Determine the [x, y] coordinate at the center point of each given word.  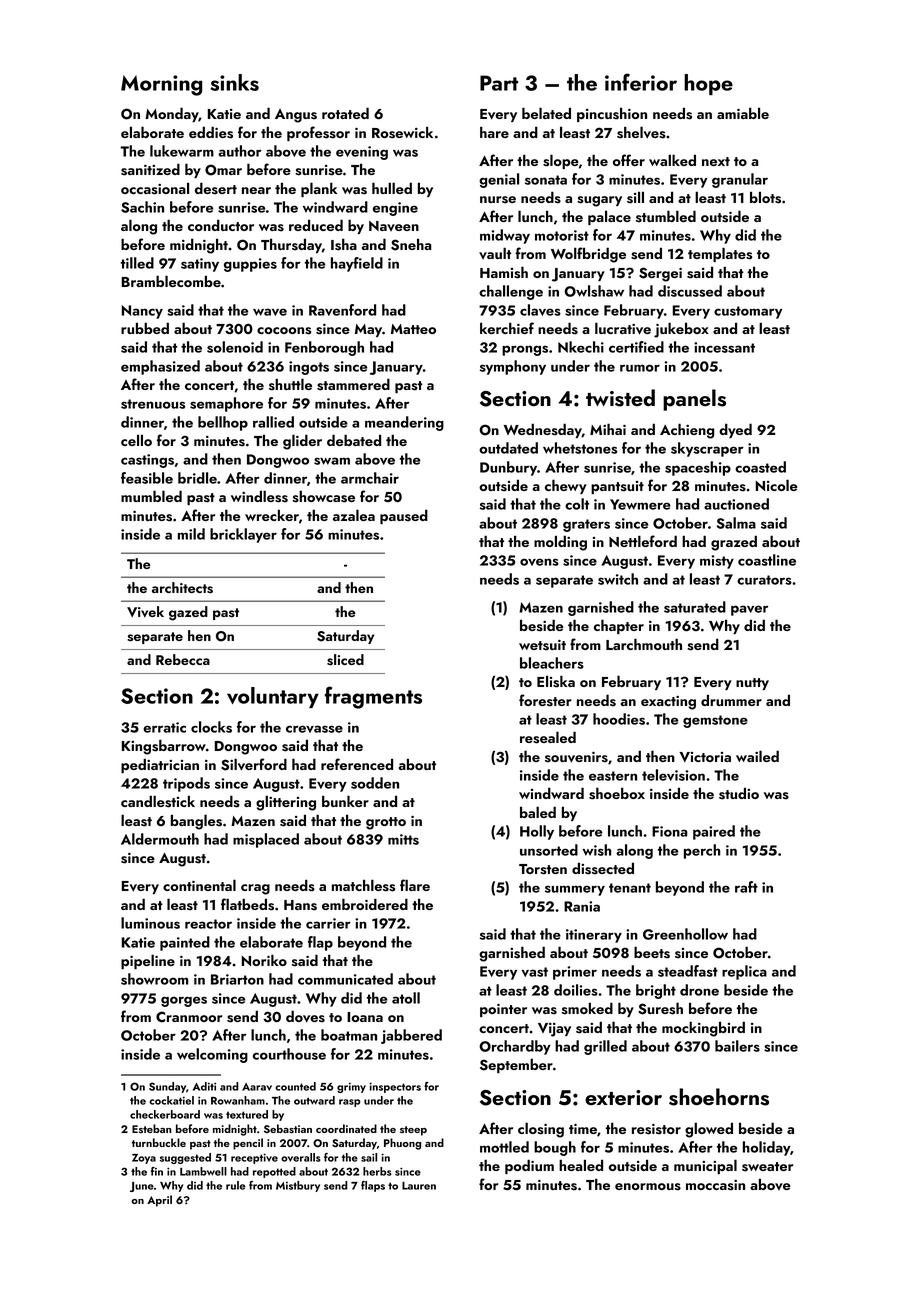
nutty [752, 684]
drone [699, 990]
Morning [161, 85]
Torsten [543, 869]
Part [499, 83]
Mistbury [298, 1186]
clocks [211, 727]
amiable [743, 113]
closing [541, 1130]
